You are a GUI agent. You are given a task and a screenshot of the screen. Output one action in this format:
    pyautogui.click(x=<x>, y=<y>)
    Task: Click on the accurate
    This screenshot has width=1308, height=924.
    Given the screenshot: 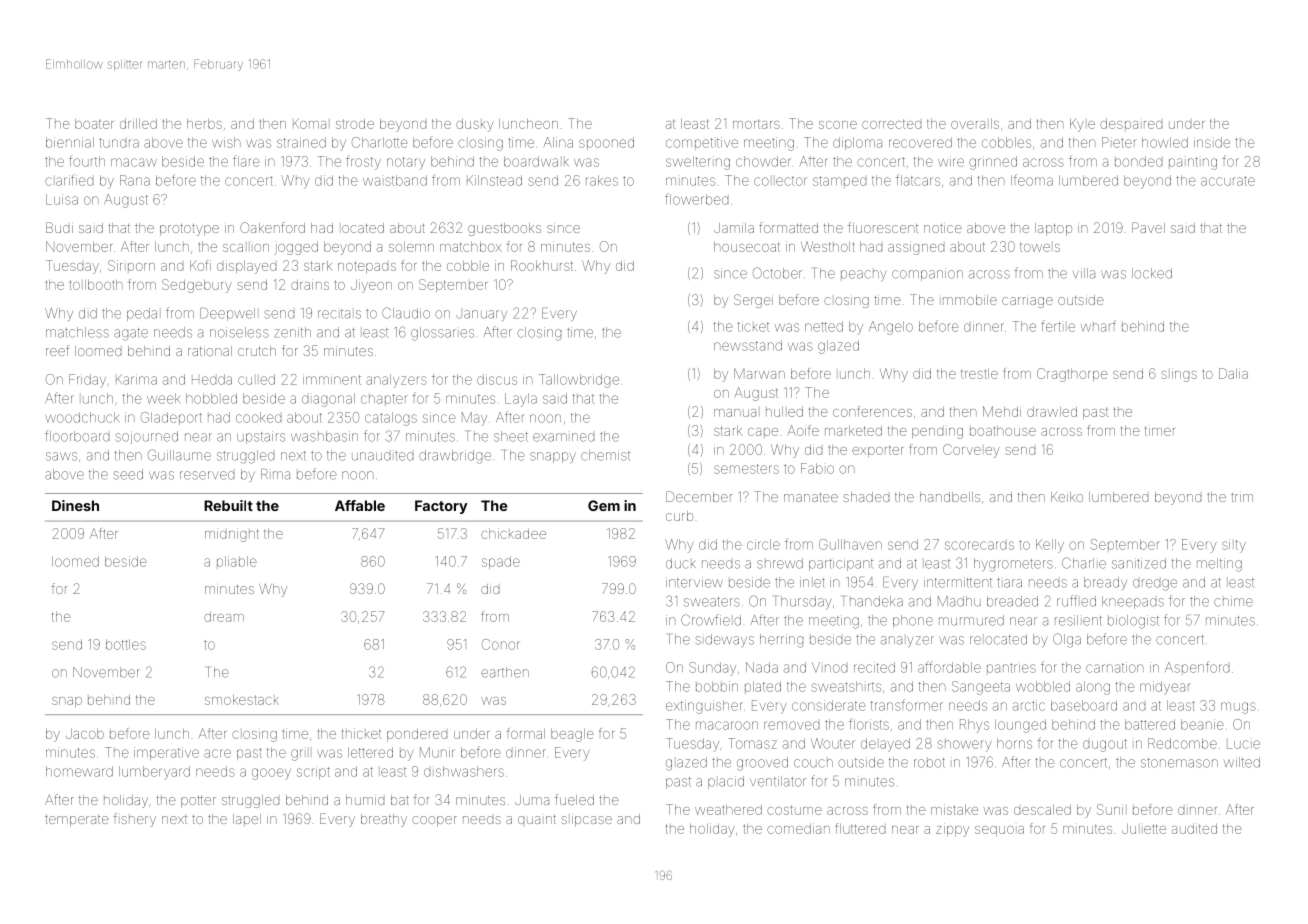 What is the action you would take?
    pyautogui.click(x=1228, y=181)
